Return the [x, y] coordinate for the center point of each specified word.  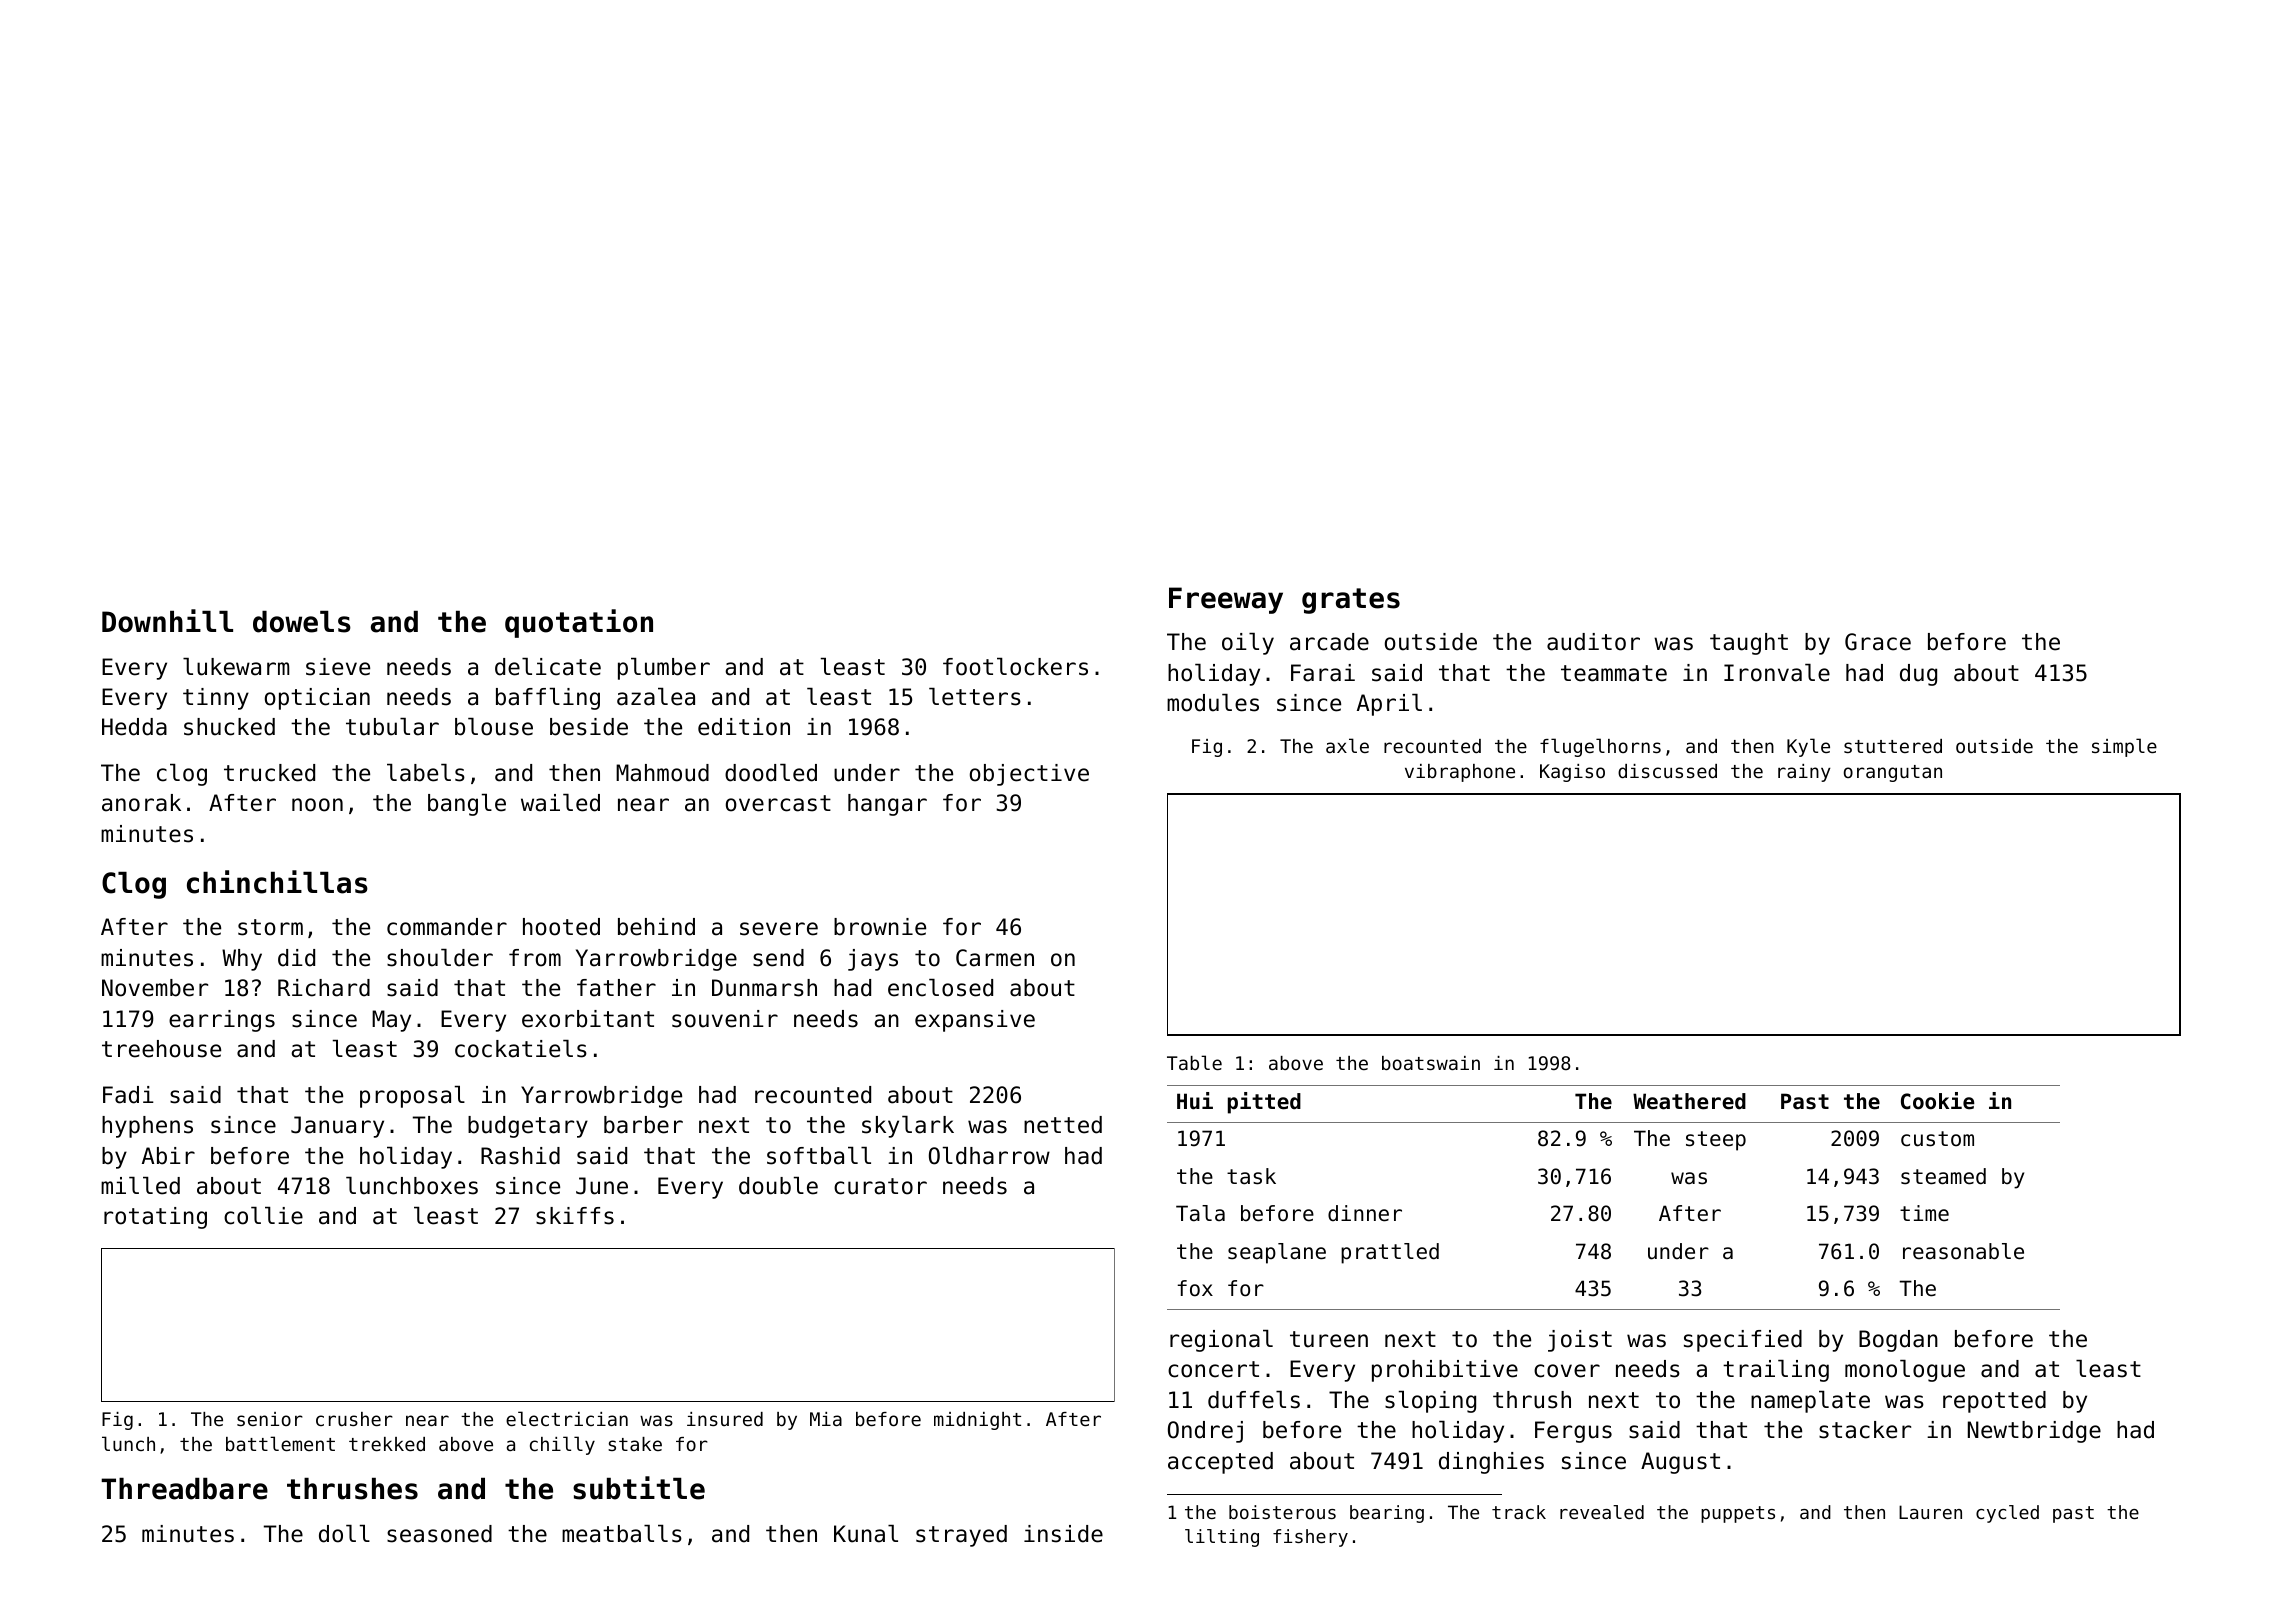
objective [1029, 775]
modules [1213, 703]
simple [2124, 747]
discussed [1667, 771]
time [1924, 1213]
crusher [354, 1419]
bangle [467, 805]
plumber [664, 669]
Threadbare [184, 1489]
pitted [1264, 1103]
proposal [412, 1097]
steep [1716, 1141]
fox [1195, 1288]
